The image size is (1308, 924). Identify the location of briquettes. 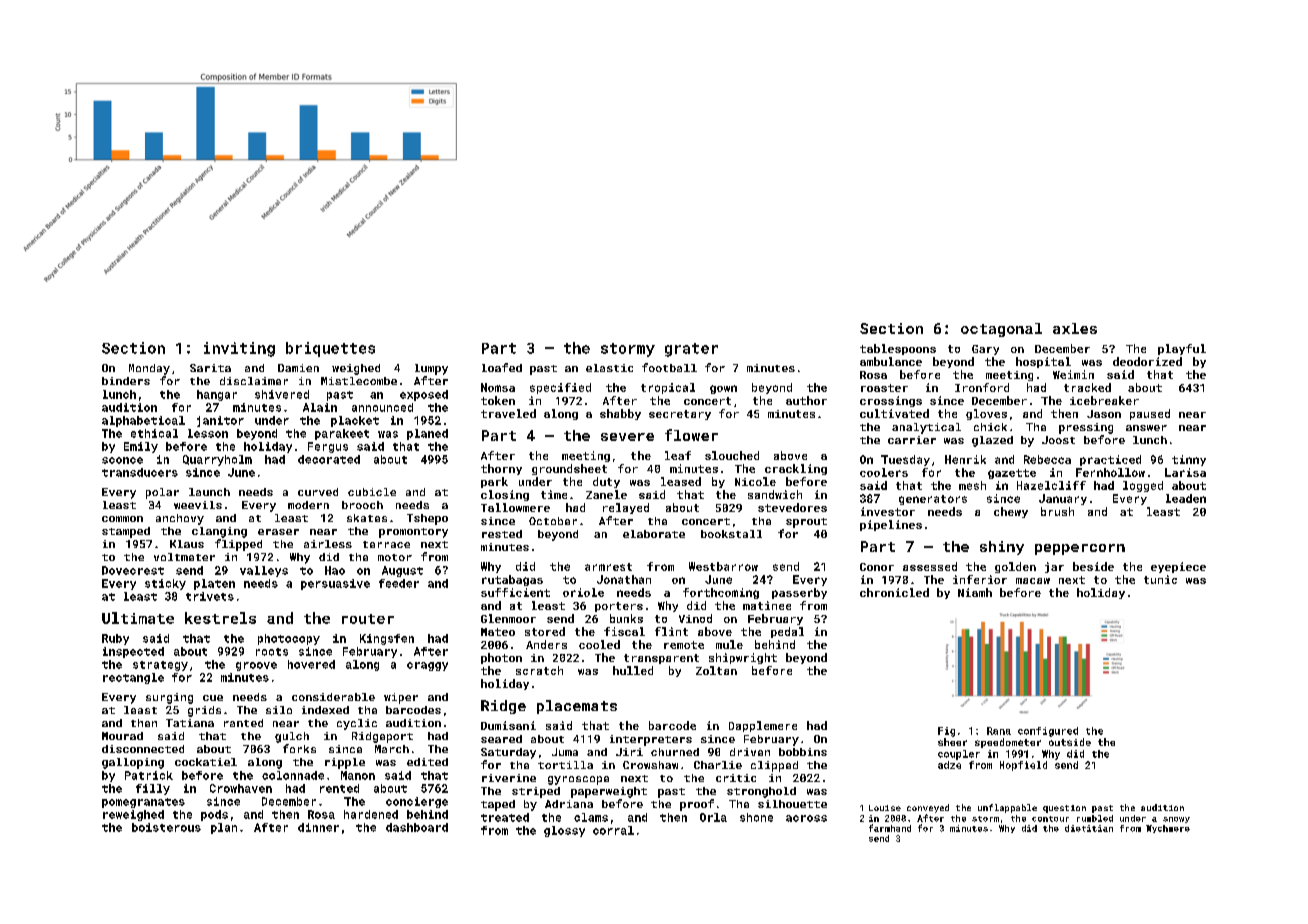
(330, 349).
